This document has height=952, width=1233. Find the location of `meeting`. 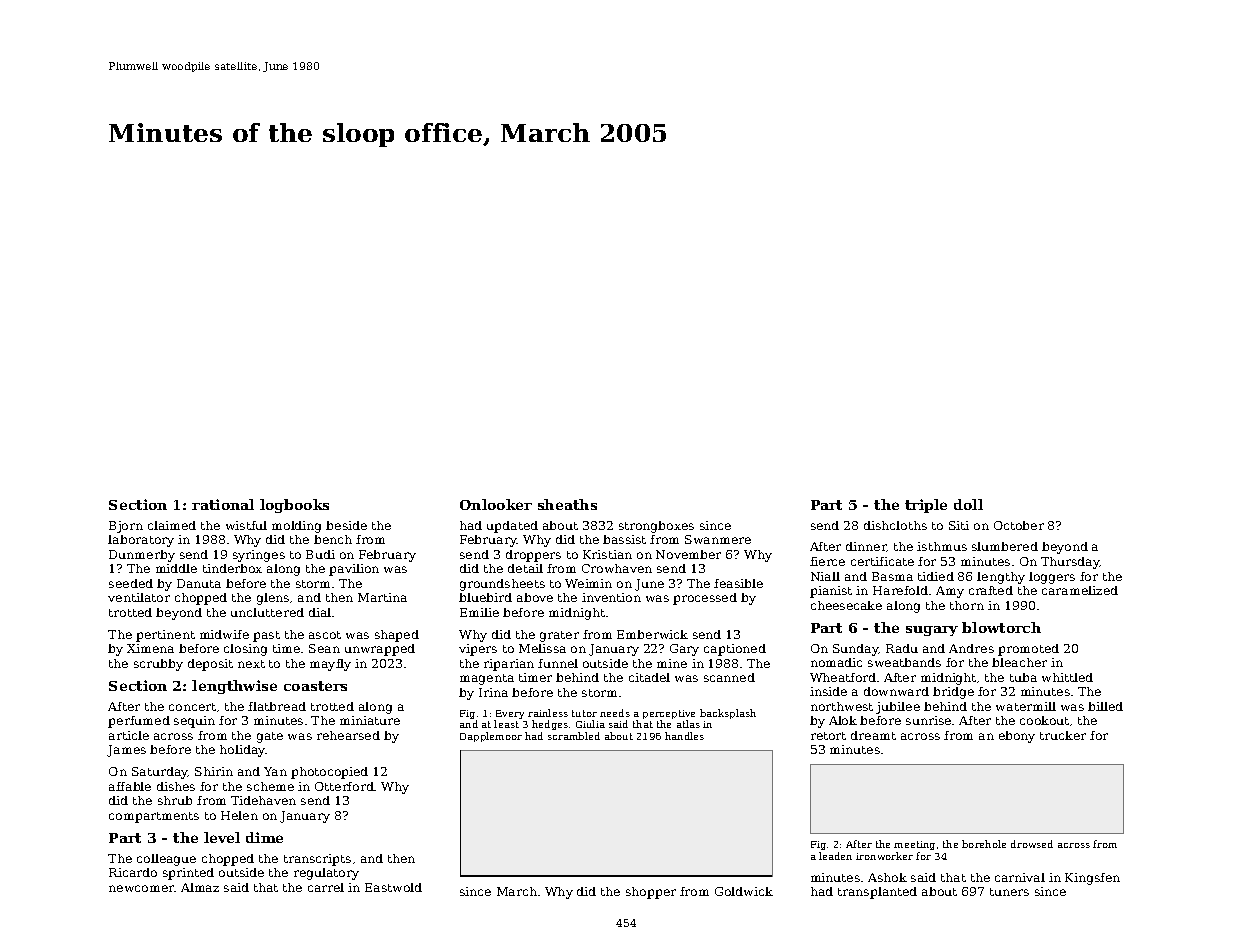

meeting is located at coordinates (914, 845).
